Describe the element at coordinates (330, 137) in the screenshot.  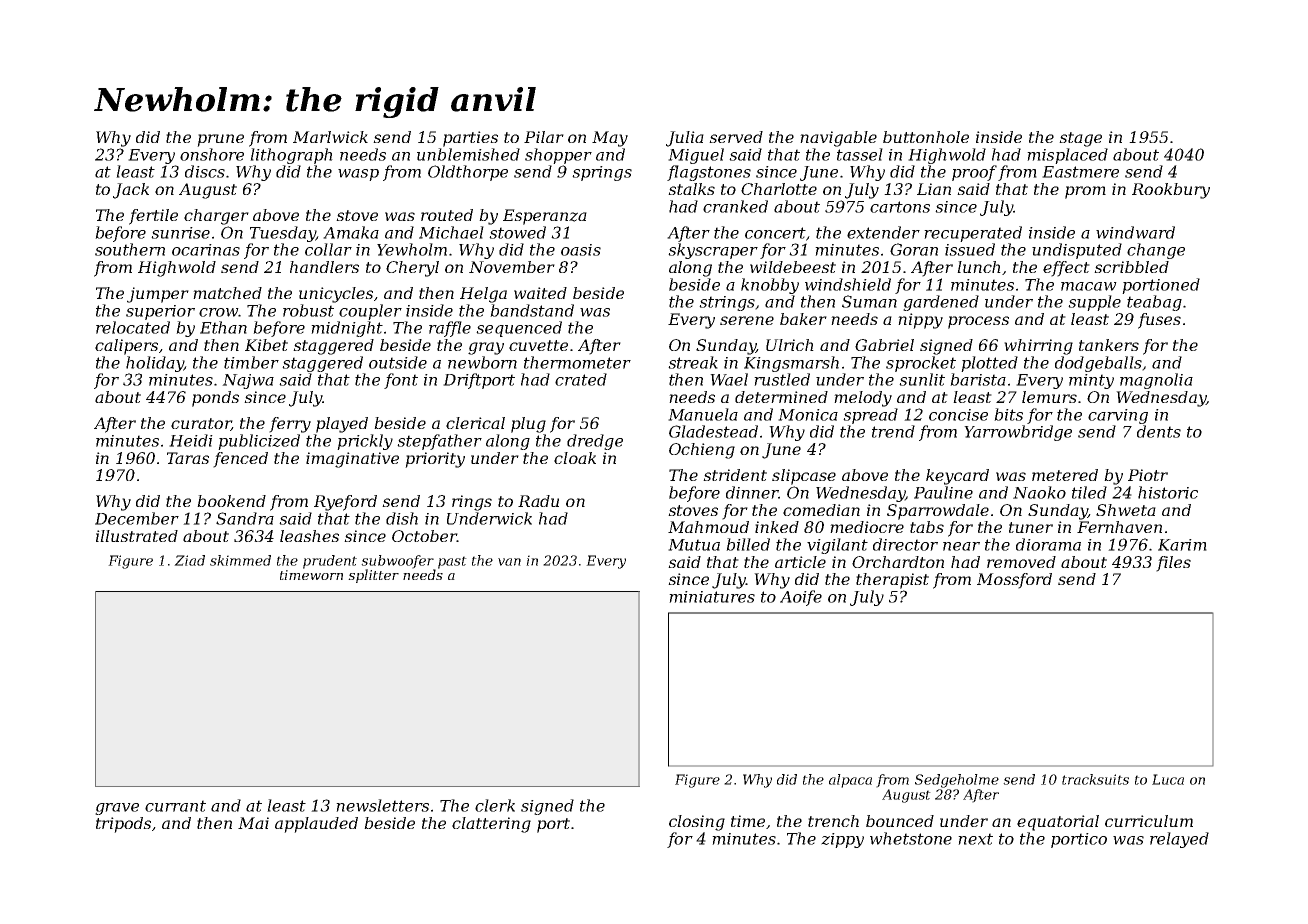
I see `Marlwick` at that location.
